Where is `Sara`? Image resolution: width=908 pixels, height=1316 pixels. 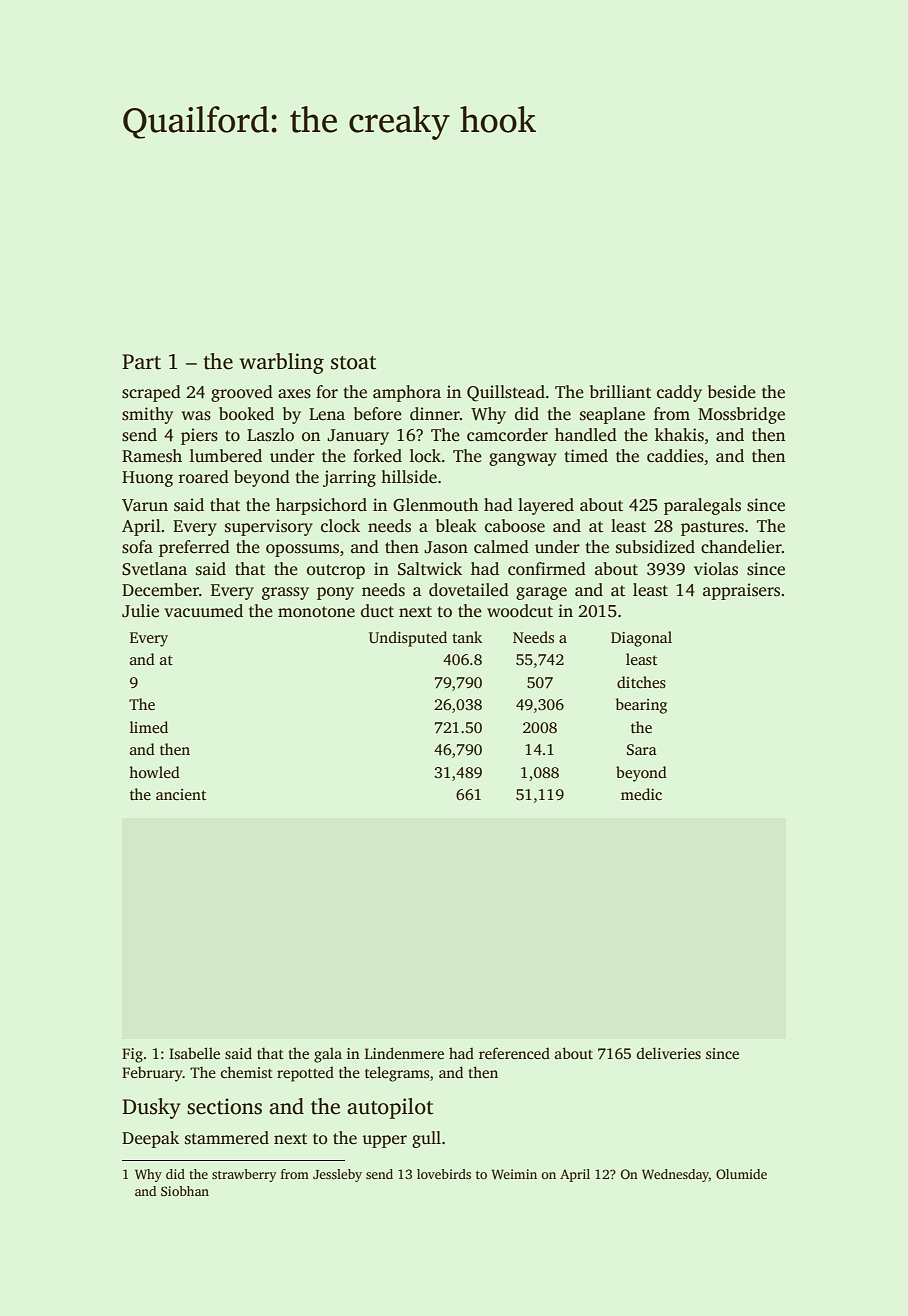 Sara is located at coordinates (642, 750).
